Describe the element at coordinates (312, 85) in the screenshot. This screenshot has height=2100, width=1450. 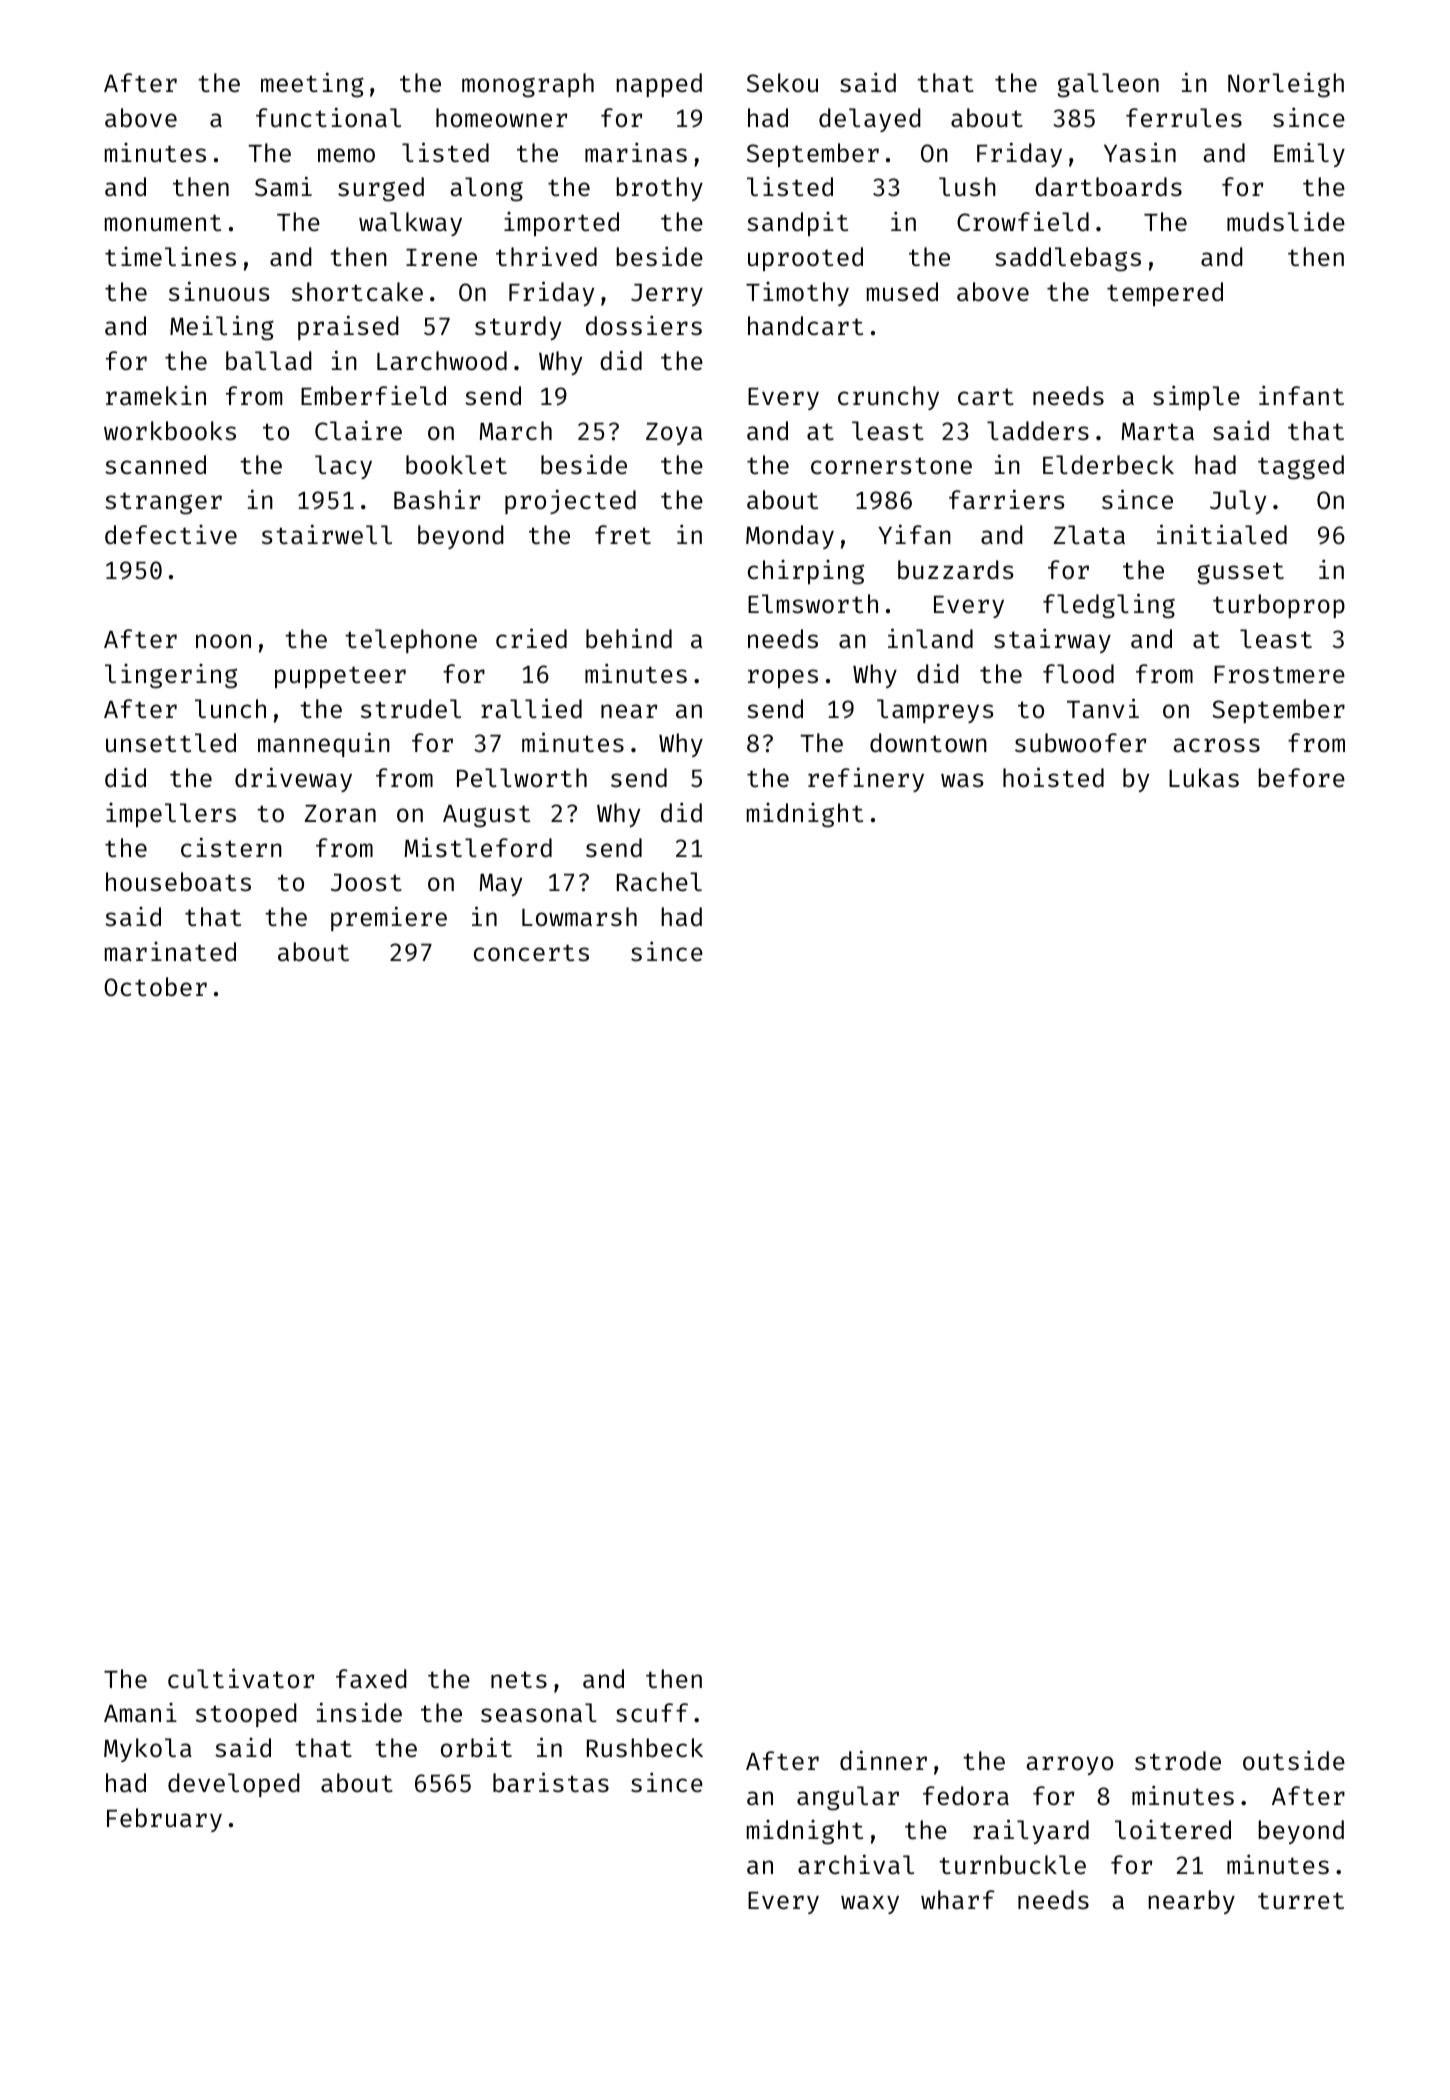
I see `meeting` at that location.
